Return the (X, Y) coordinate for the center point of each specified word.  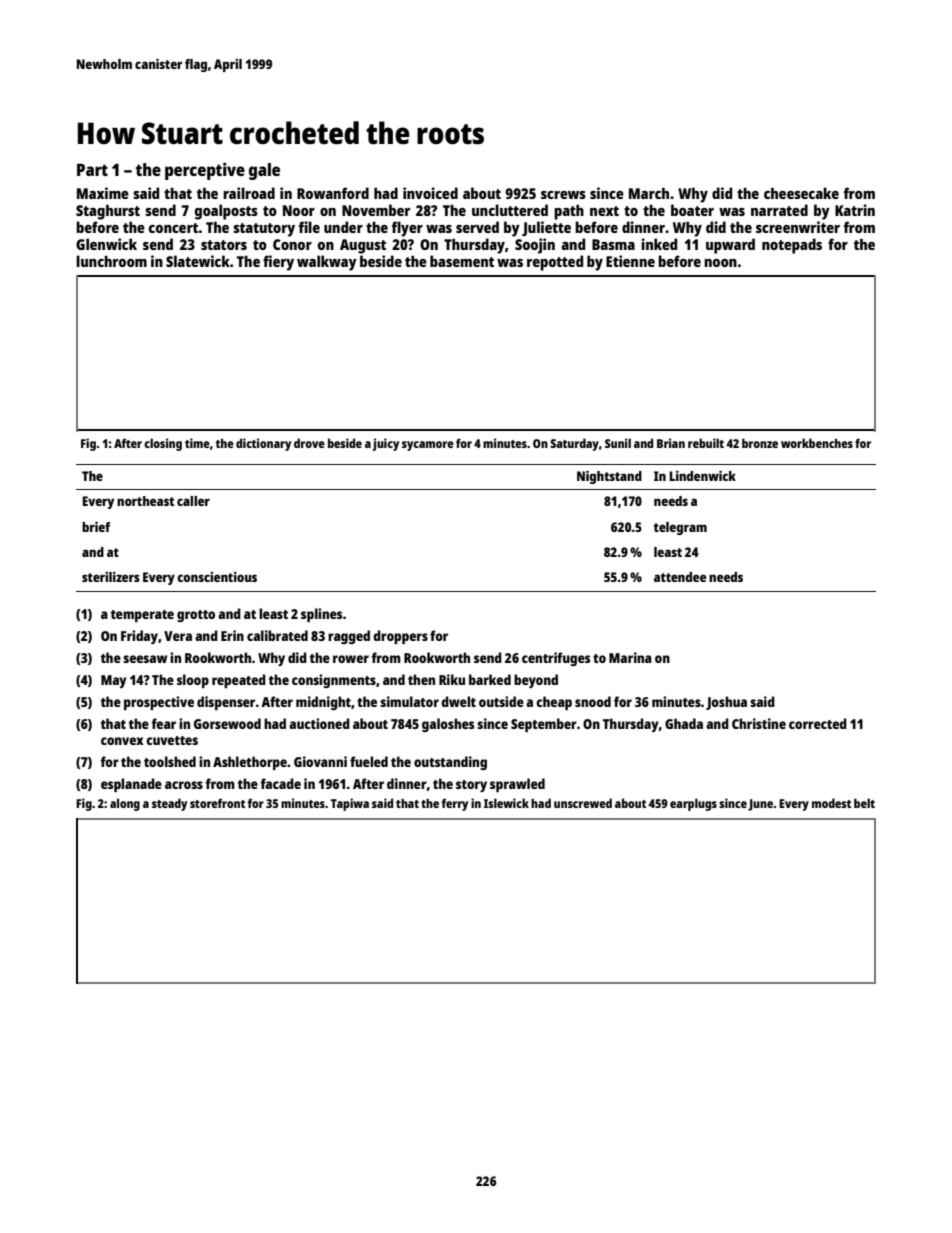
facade (281, 783)
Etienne (630, 261)
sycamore (428, 446)
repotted (555, 263)
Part (92, 169)
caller (193, 501)
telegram (680, 528)
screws (563, 195)
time (197, 443)
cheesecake (801, 193)
